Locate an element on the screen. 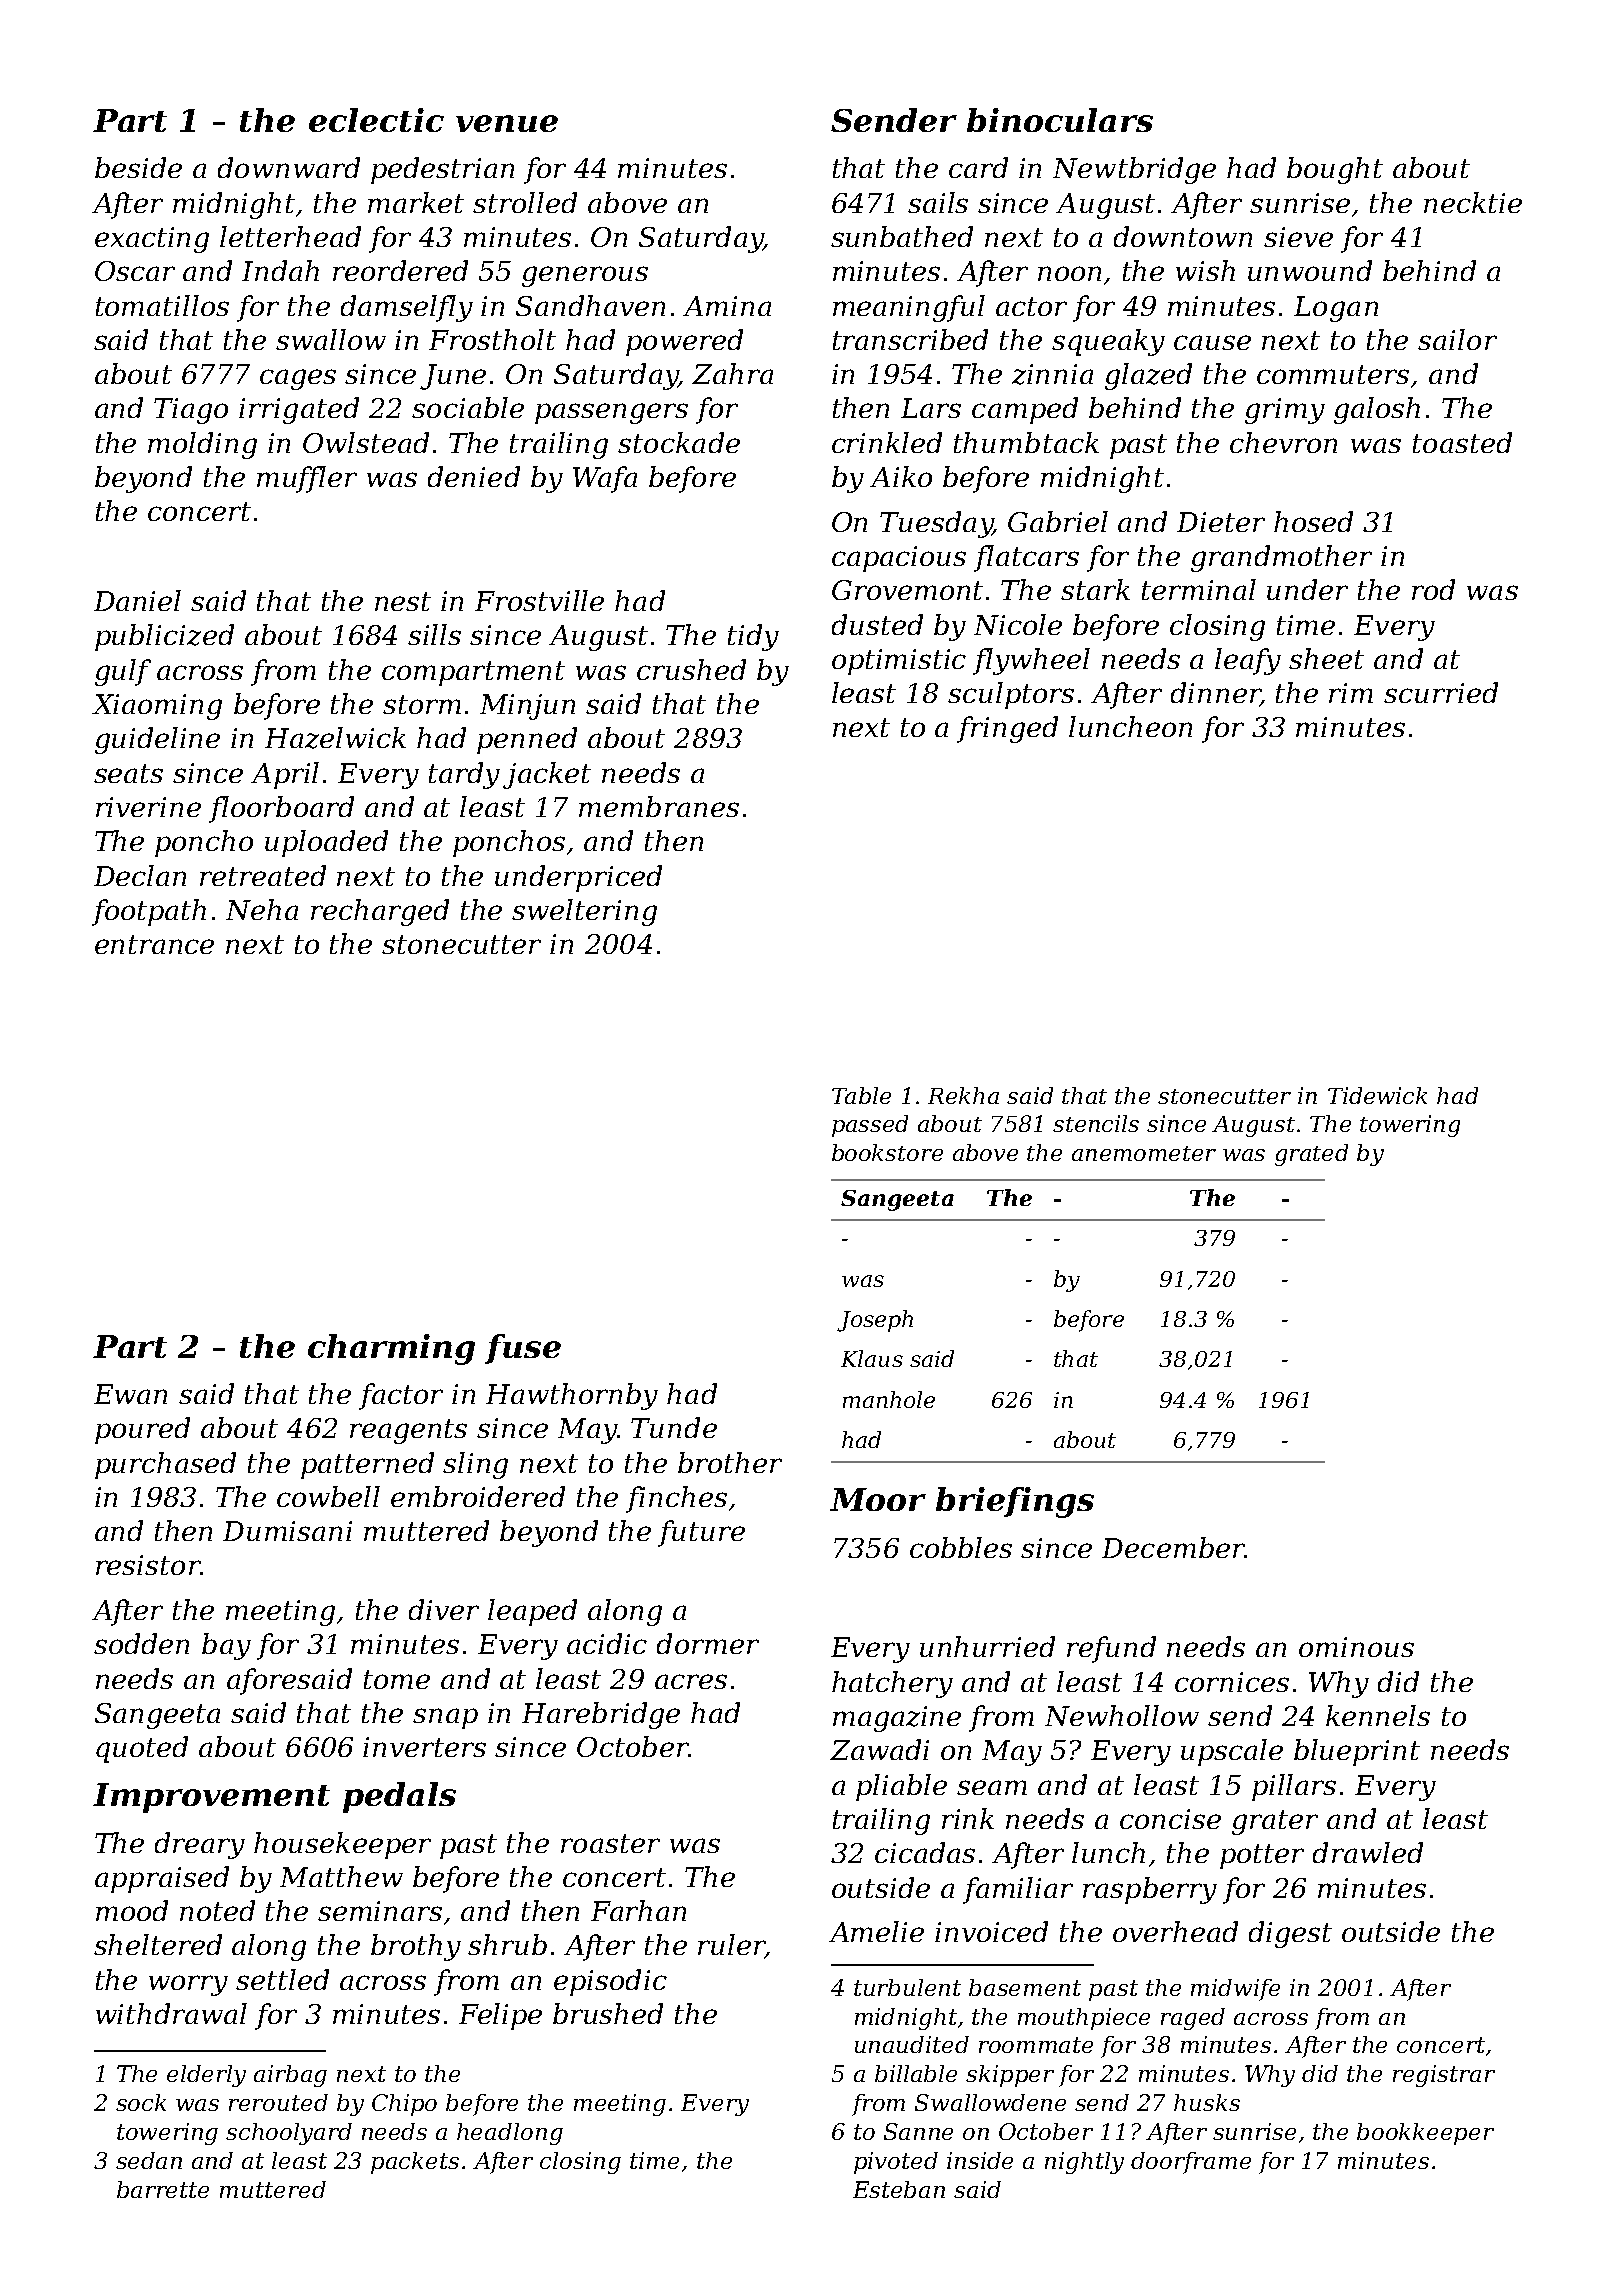  cowbell is located at coordinates (328, 1496).
